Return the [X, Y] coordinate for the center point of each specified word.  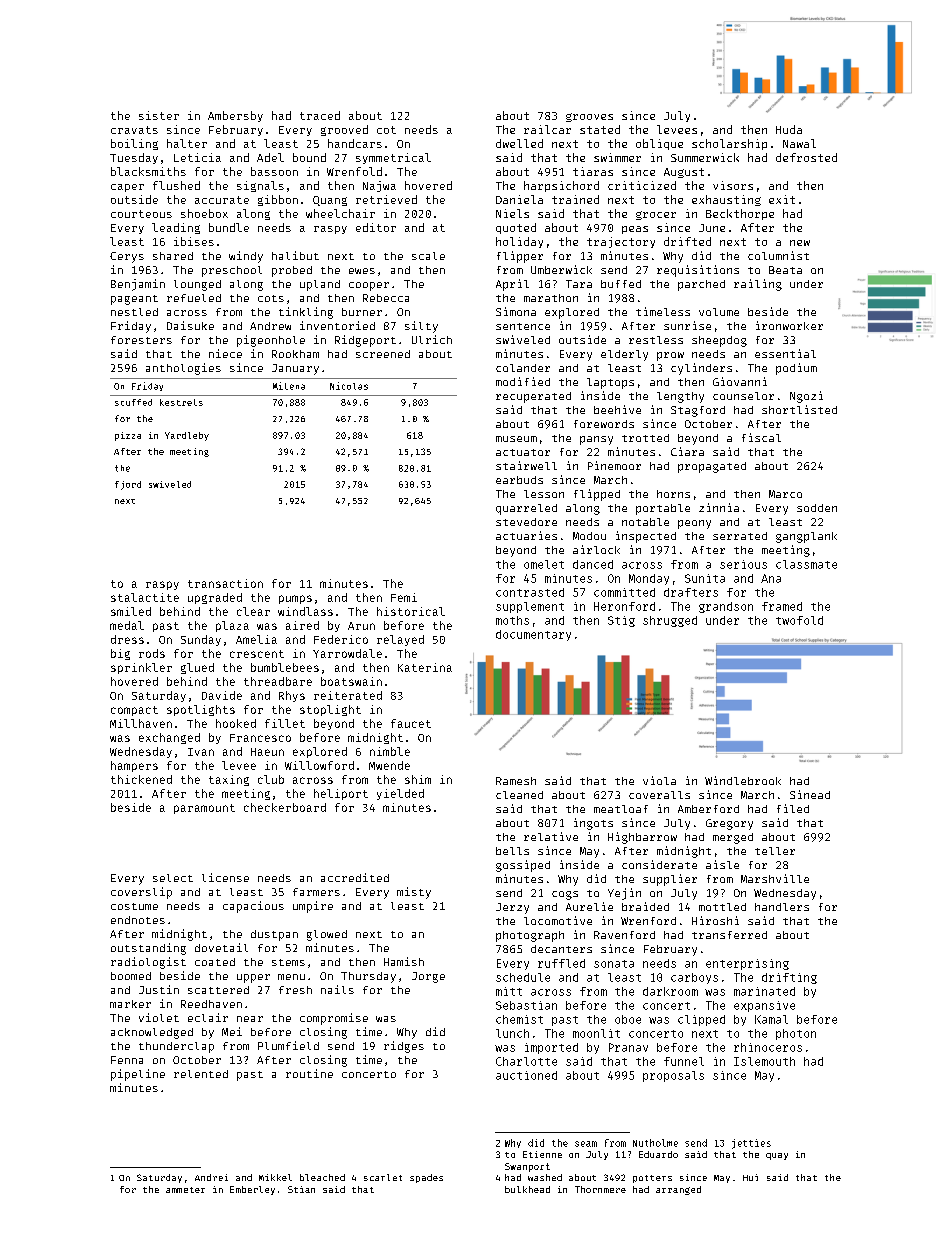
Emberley [252, 1190]
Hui [750, 1177]
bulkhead [527, 1189]
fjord [128, 485]
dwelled [519, 143]
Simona [516, 311]
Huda [789, 129]
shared [173, 256]
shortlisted [799, 409]
